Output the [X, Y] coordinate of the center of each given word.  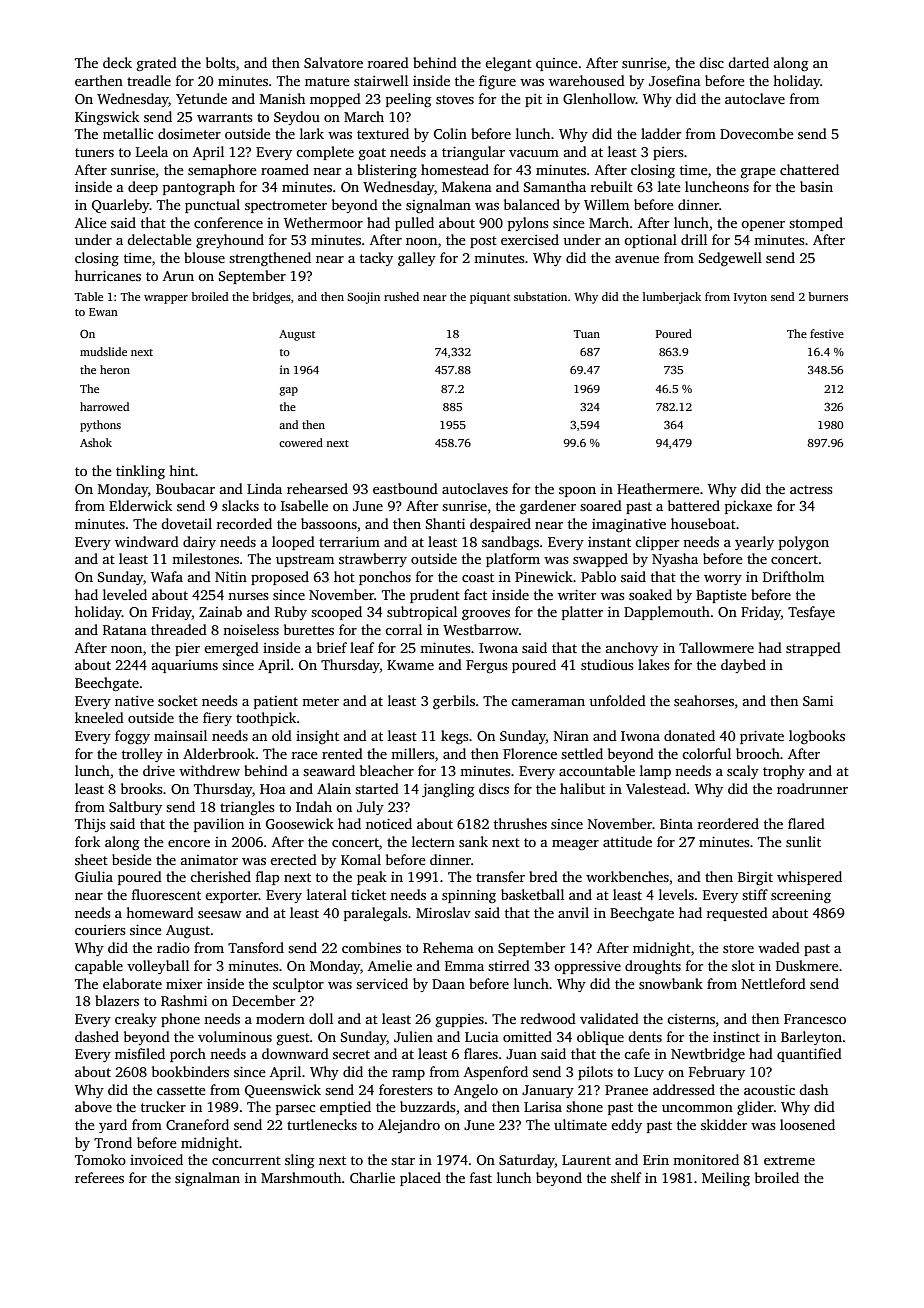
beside [132, 859]
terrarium [349, 542]
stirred [509, 965]
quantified [809, 1055]
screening [801, 896]
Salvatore [333, 62]
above [93, 1106]
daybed [743, 666]
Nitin [231, 577]
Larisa [543, 1107]
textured [383, 133]
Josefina [675, 80]
